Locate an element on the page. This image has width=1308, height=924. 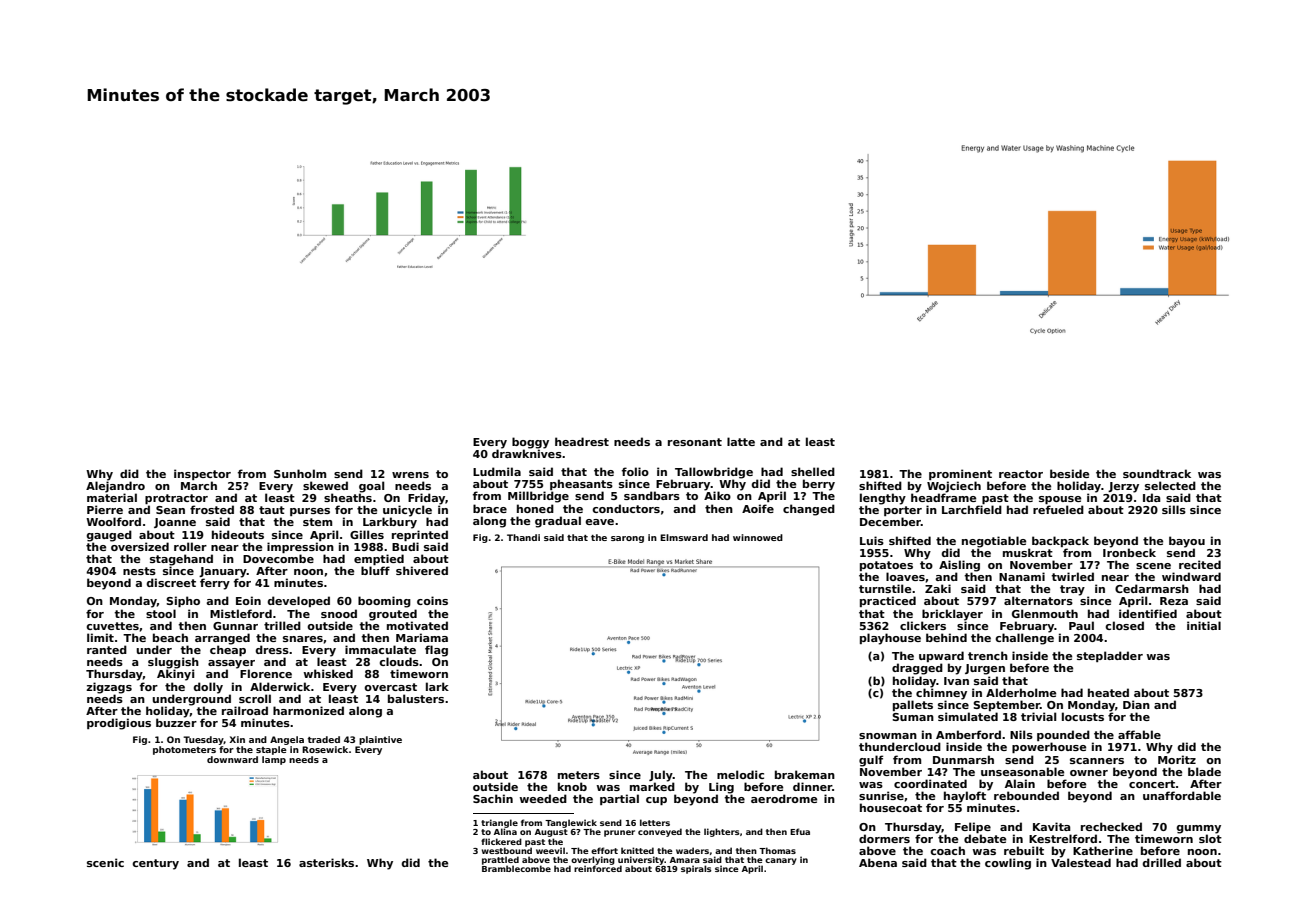
overlying is located at coordinates (593, 860).
